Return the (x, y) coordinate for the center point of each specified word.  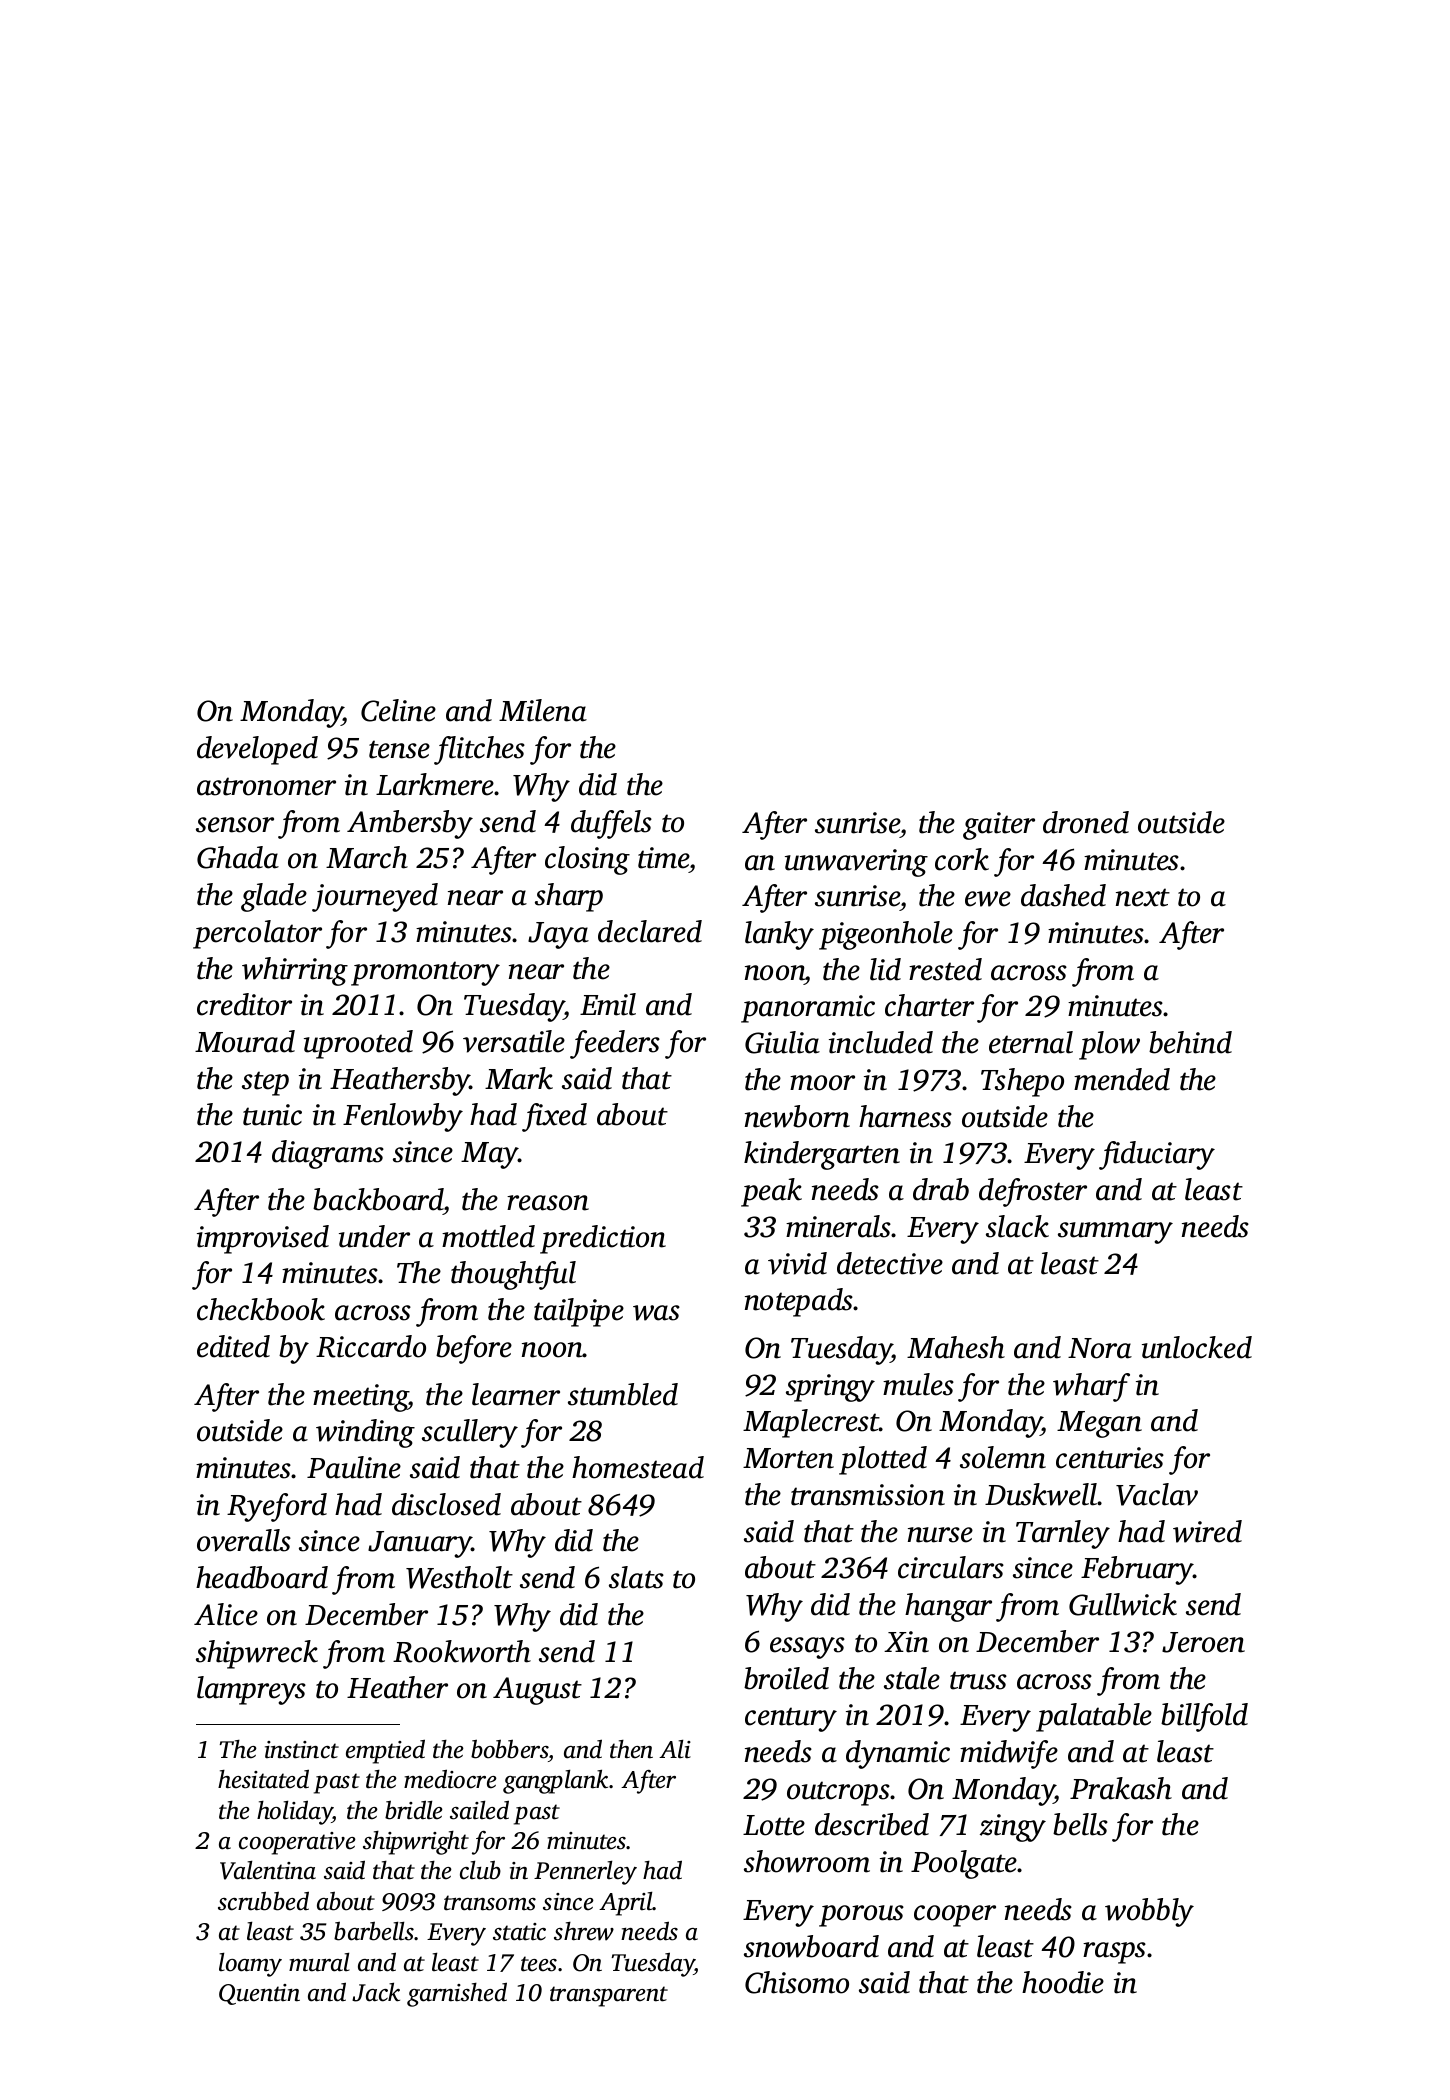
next (1143, 897)
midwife (1009, 1754)
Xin (906, 1642)
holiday (295, 1812)
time (663, 858)
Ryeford (277, 1507)
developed (257, 750)
